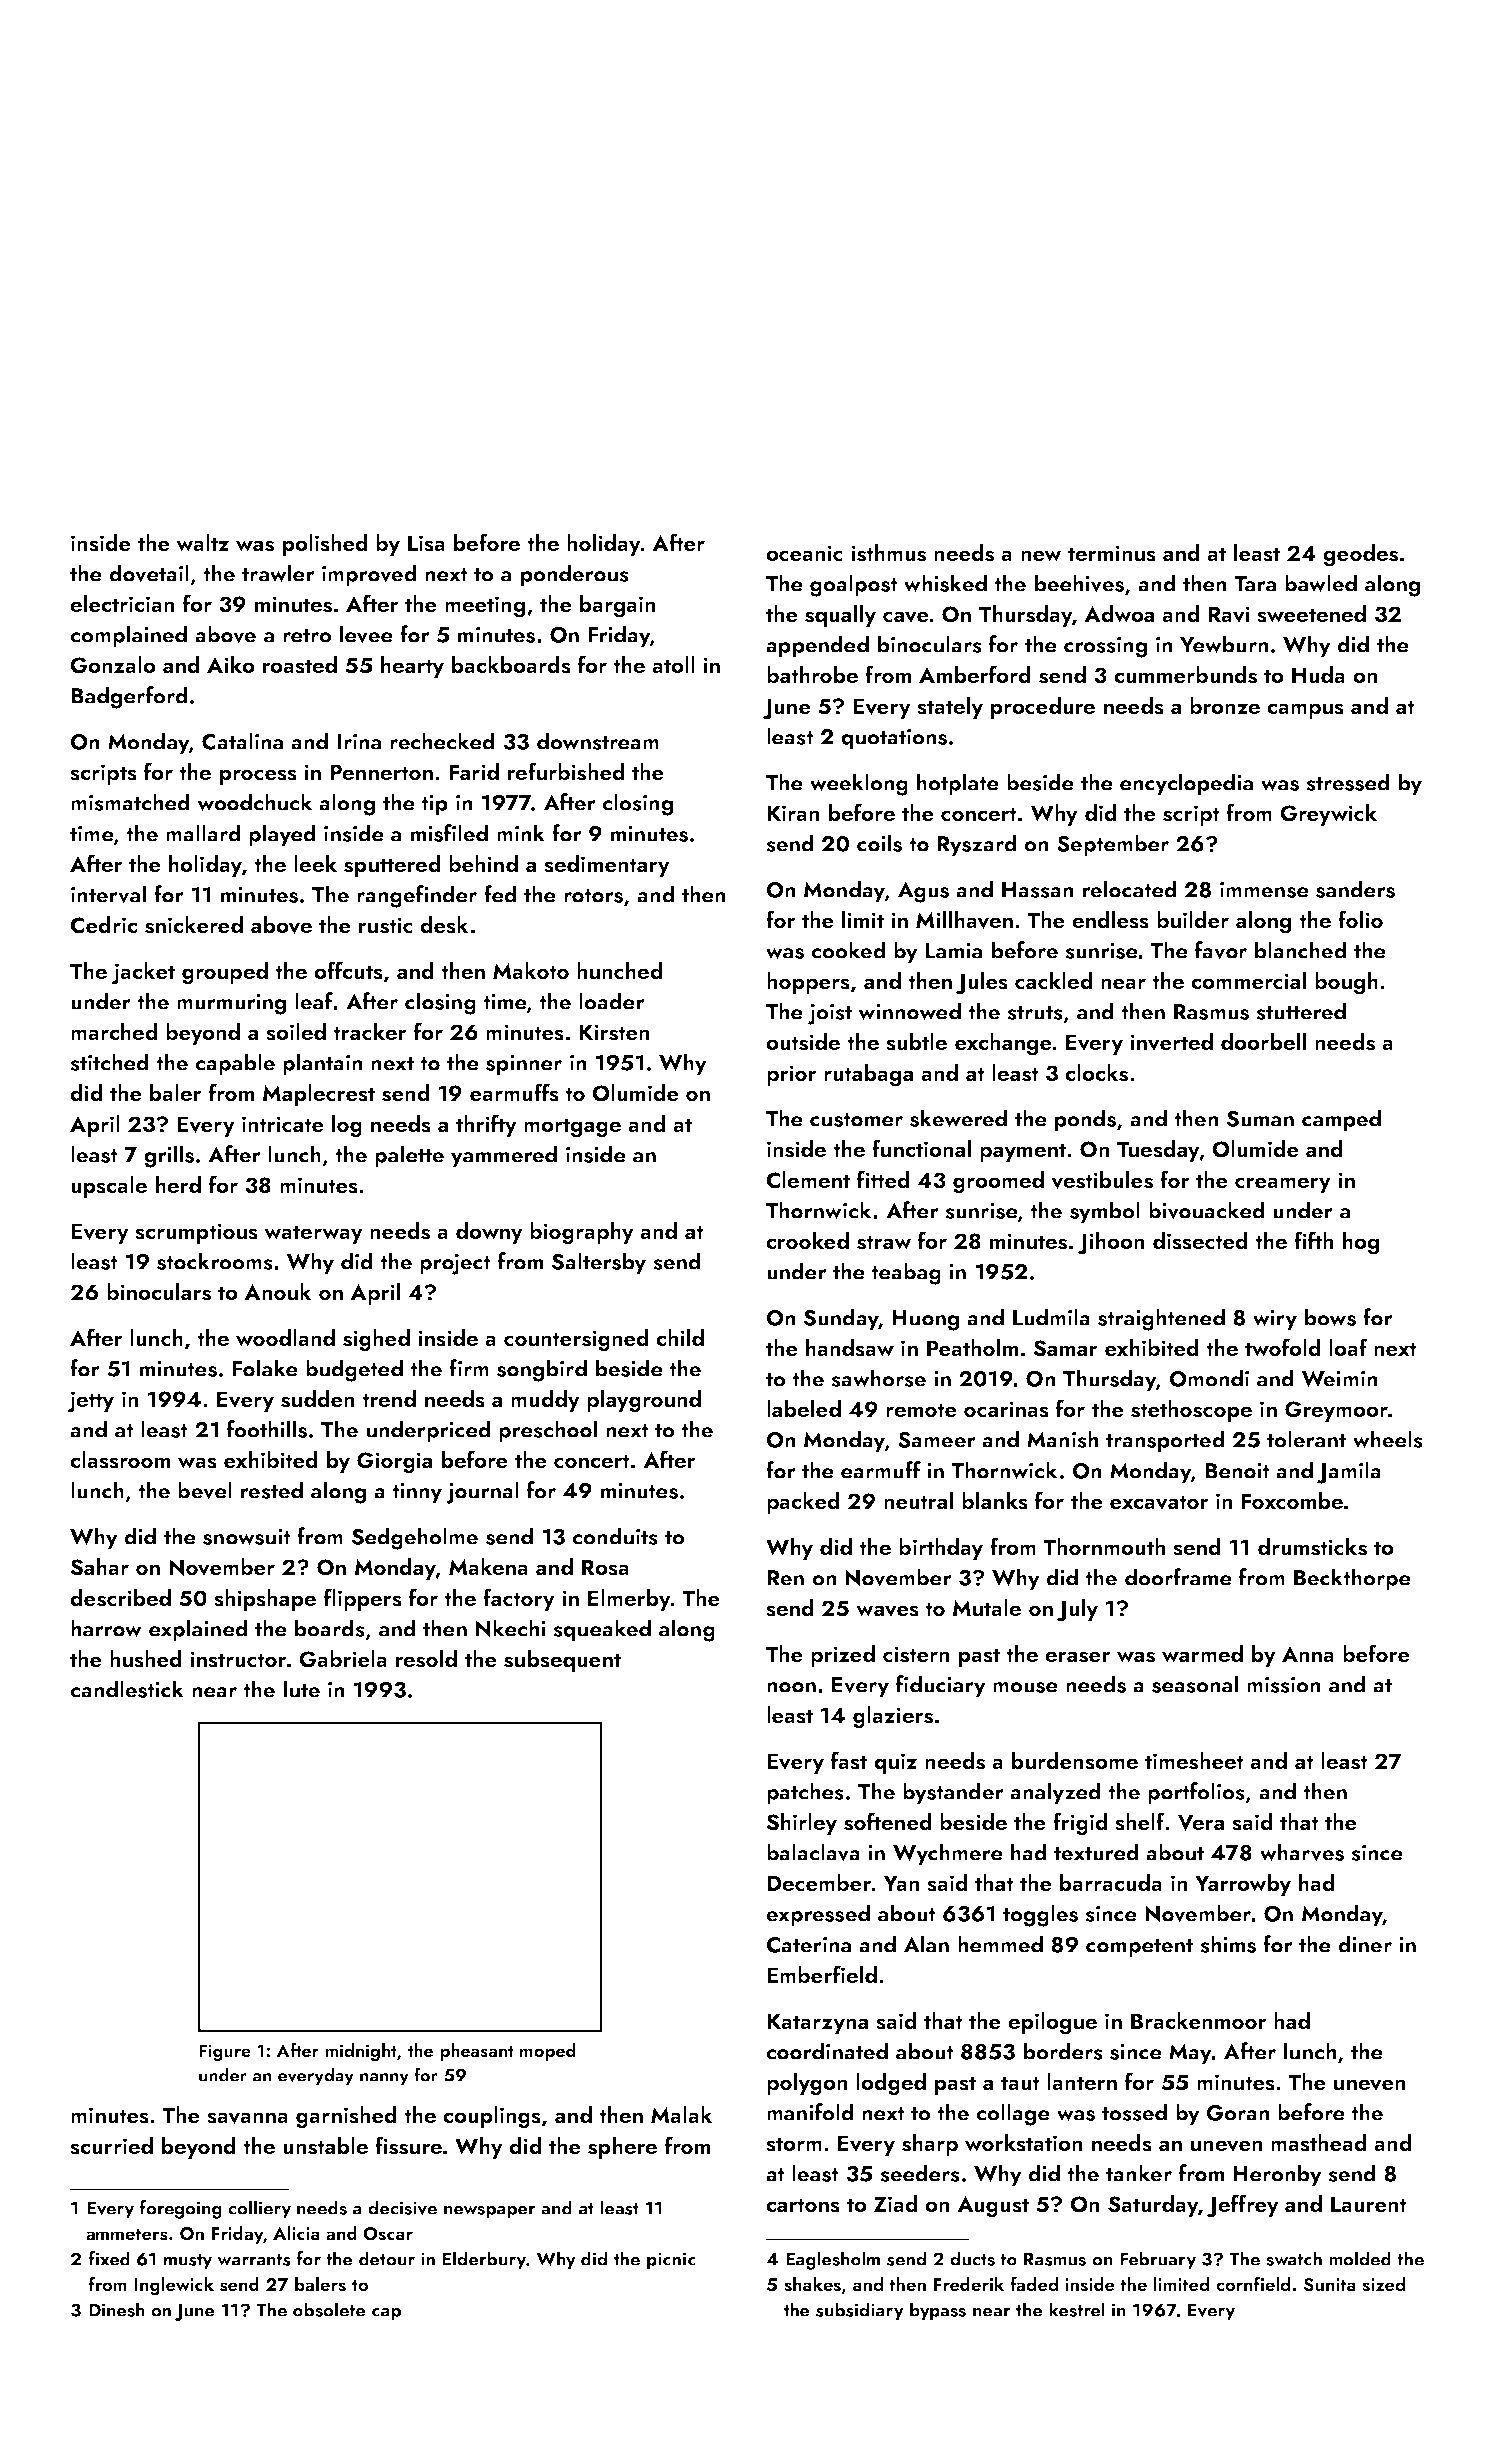  I want to click on favor, so click(1221, 950).
